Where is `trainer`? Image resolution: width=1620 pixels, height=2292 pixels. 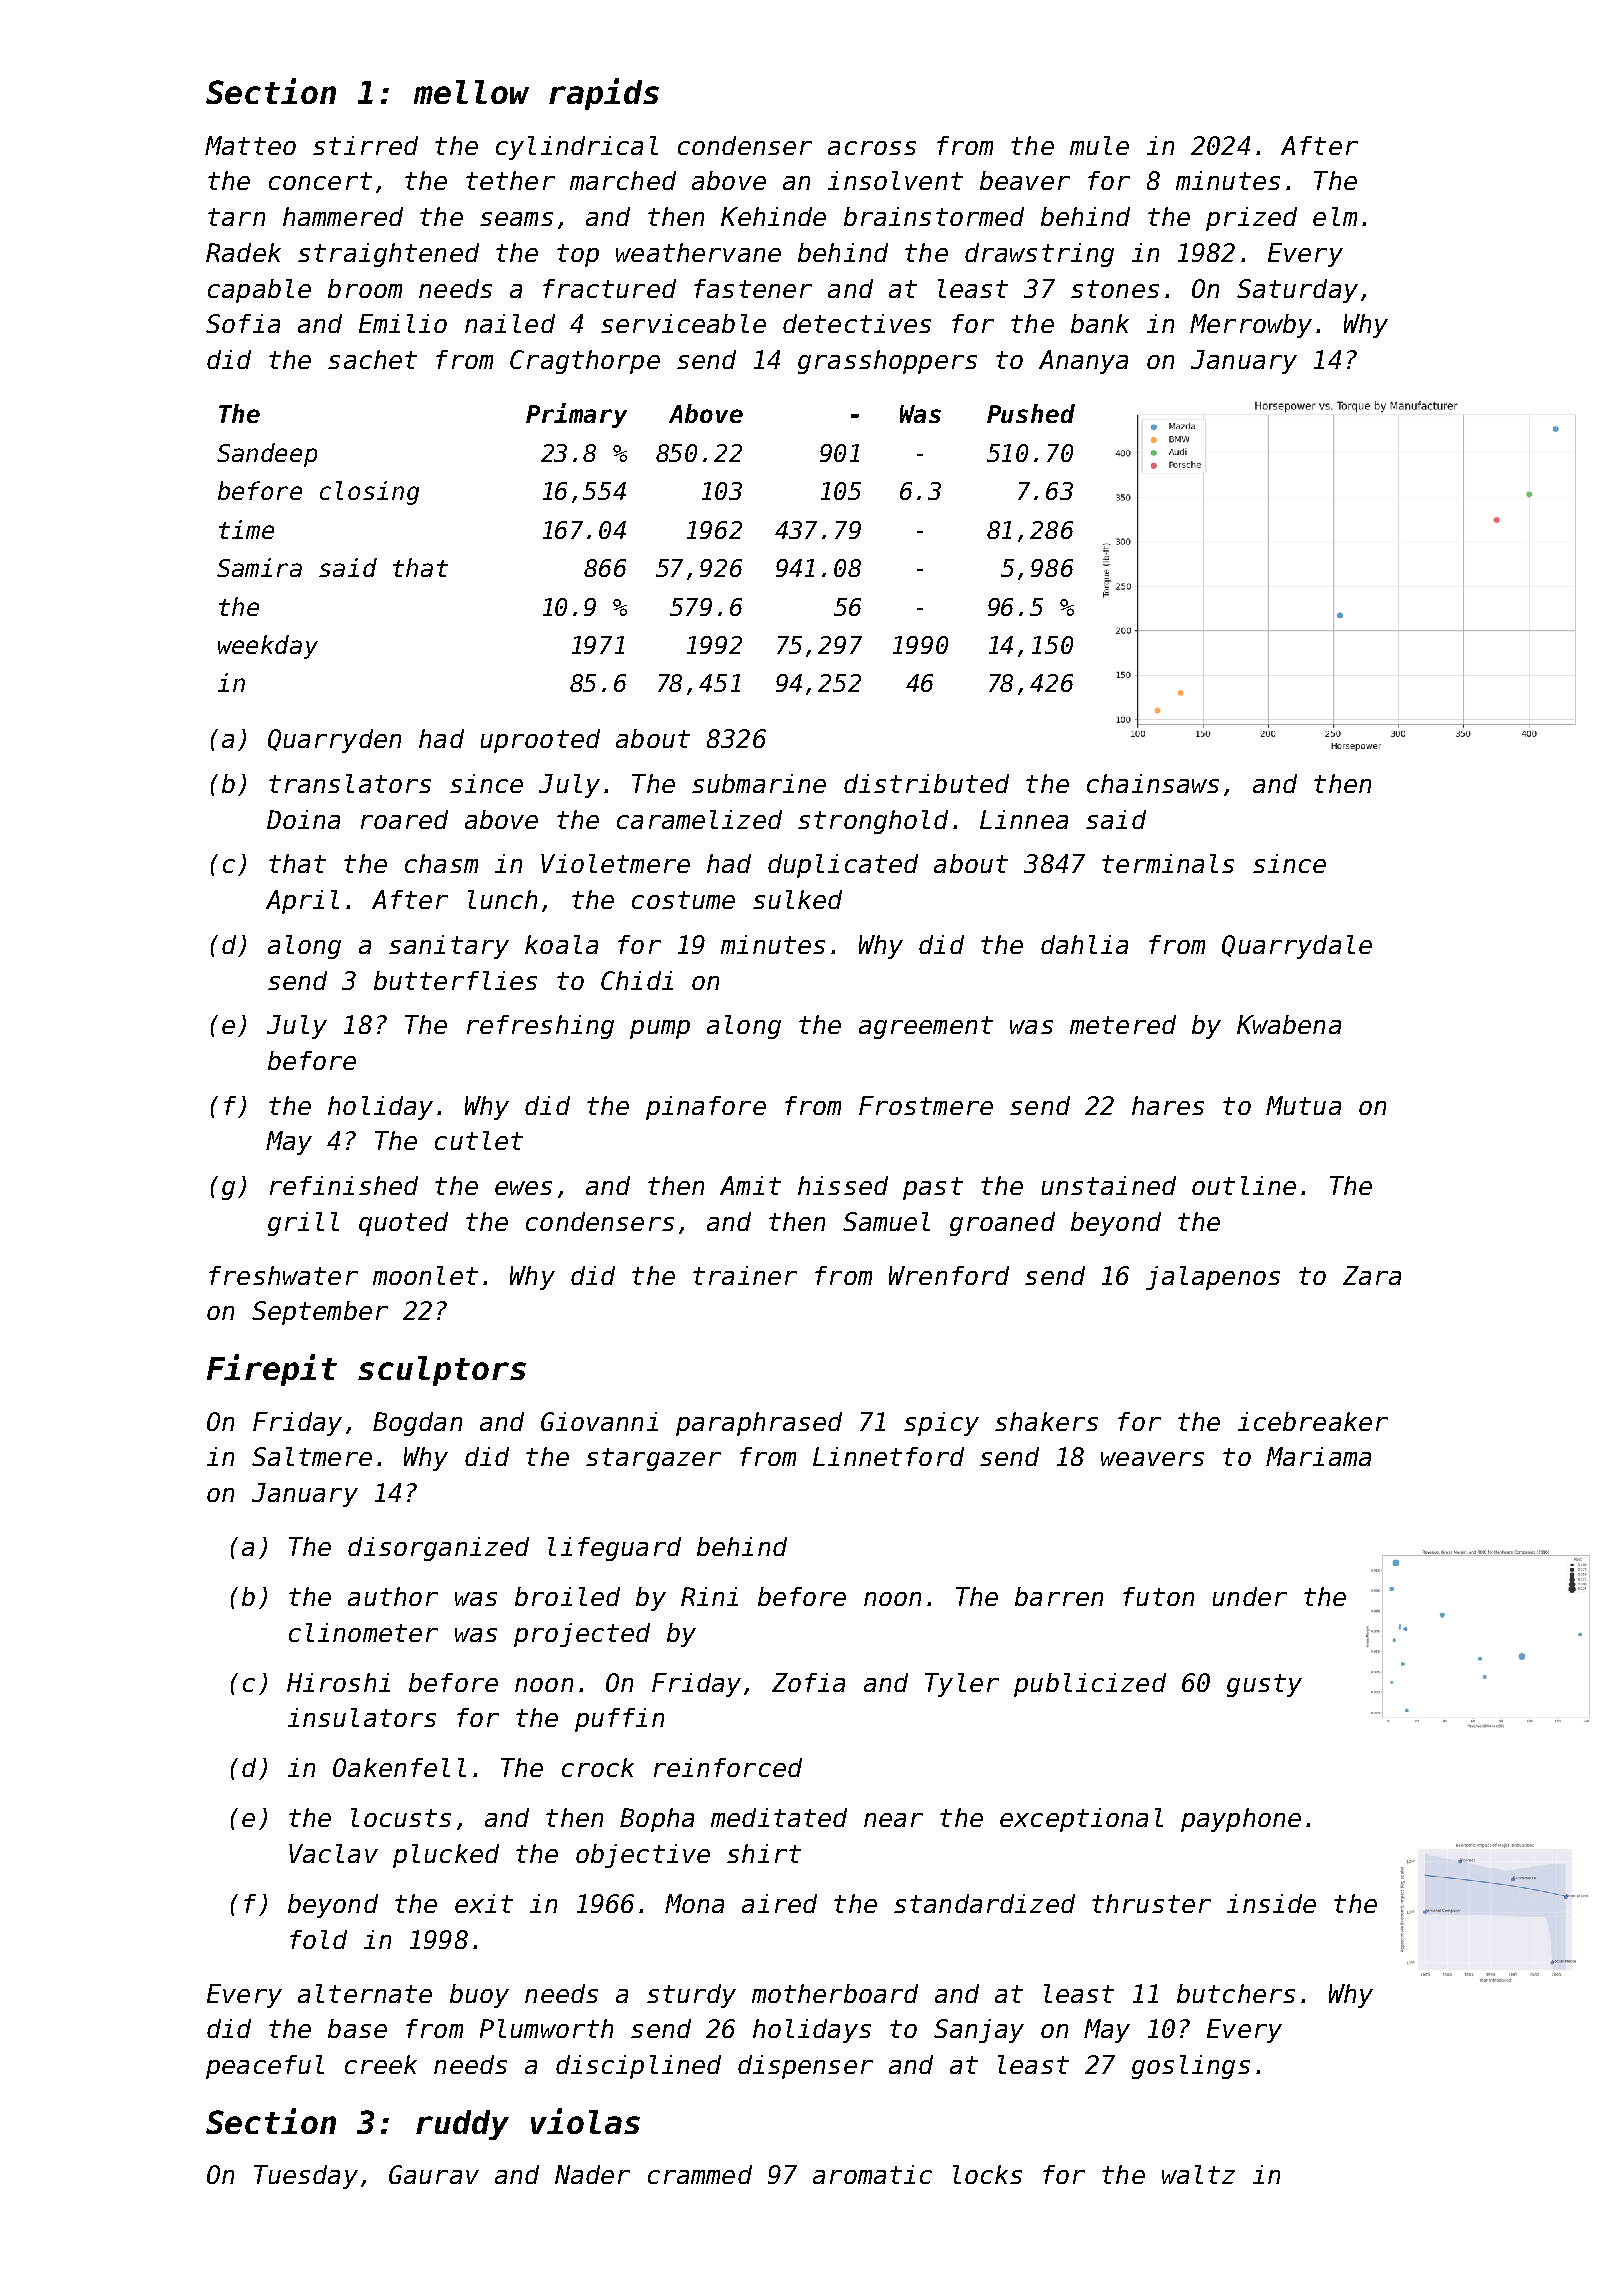
trainer is located at coordinates (745, 1275).
